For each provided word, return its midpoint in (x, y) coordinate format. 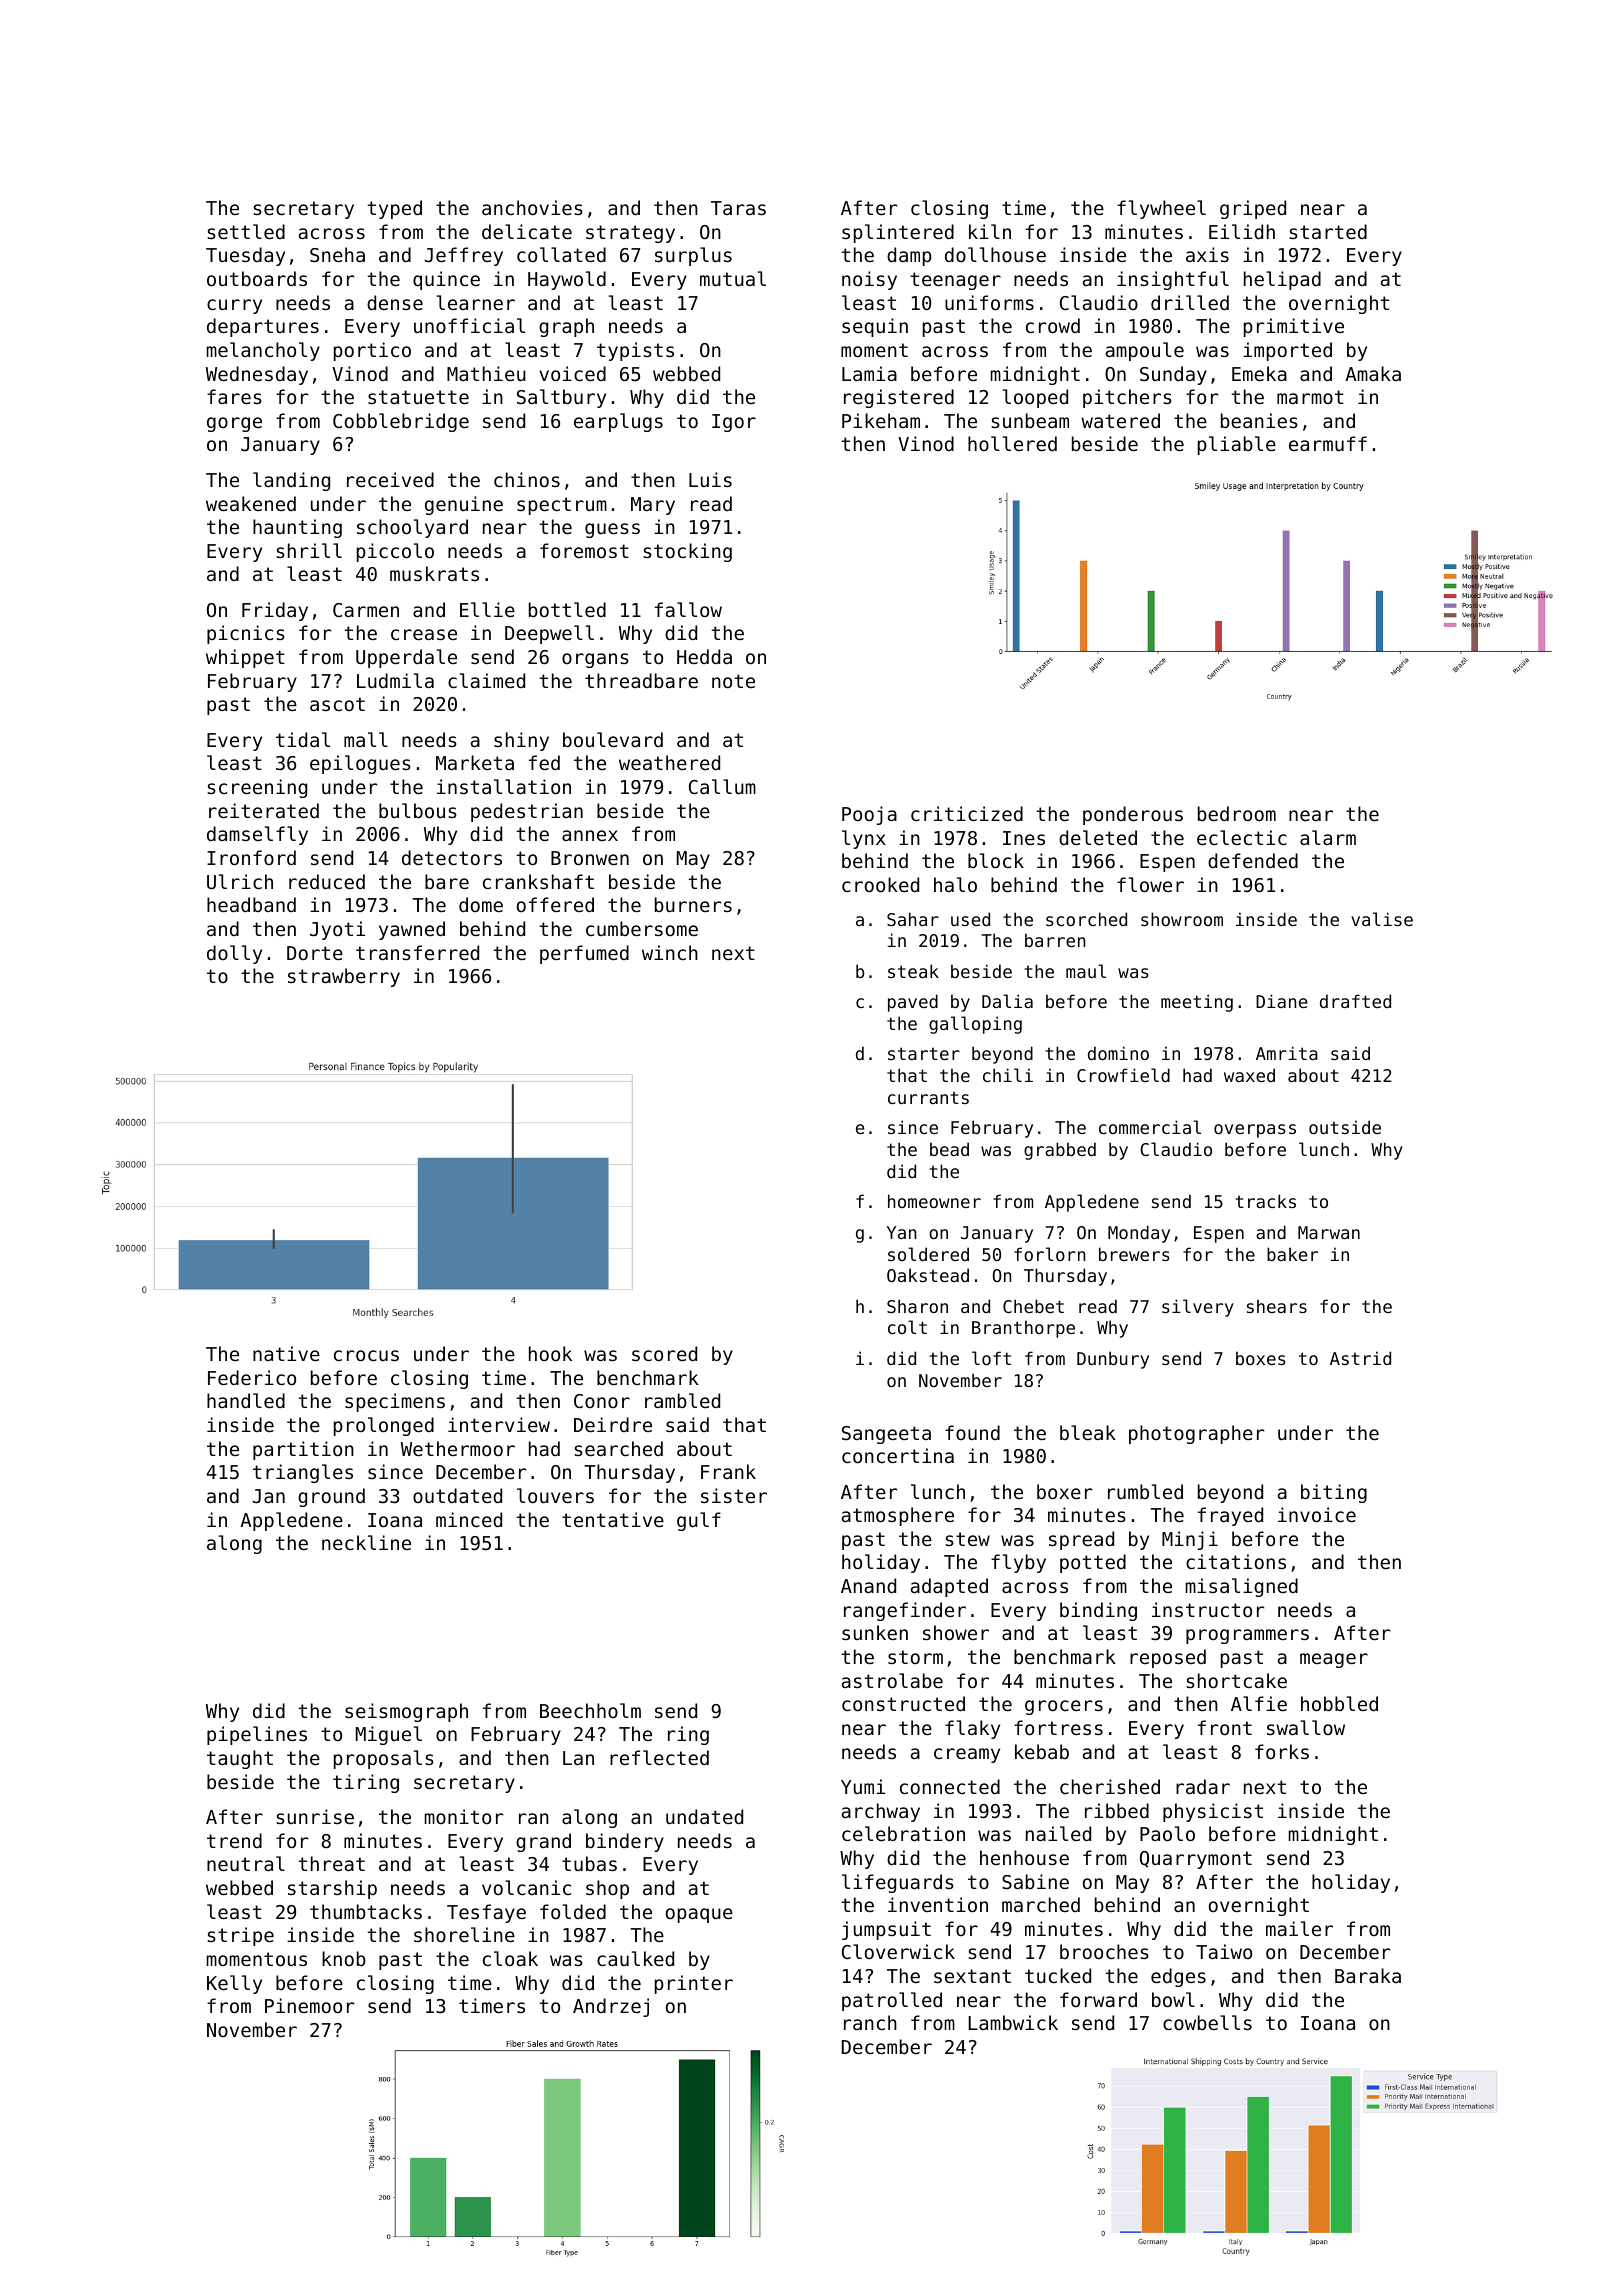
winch (670, 952)
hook (550, 1353)
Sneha (337, 254)
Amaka (1373, 373)
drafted (1355, 1001)
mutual (733, 278)
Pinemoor (310, 2005)
